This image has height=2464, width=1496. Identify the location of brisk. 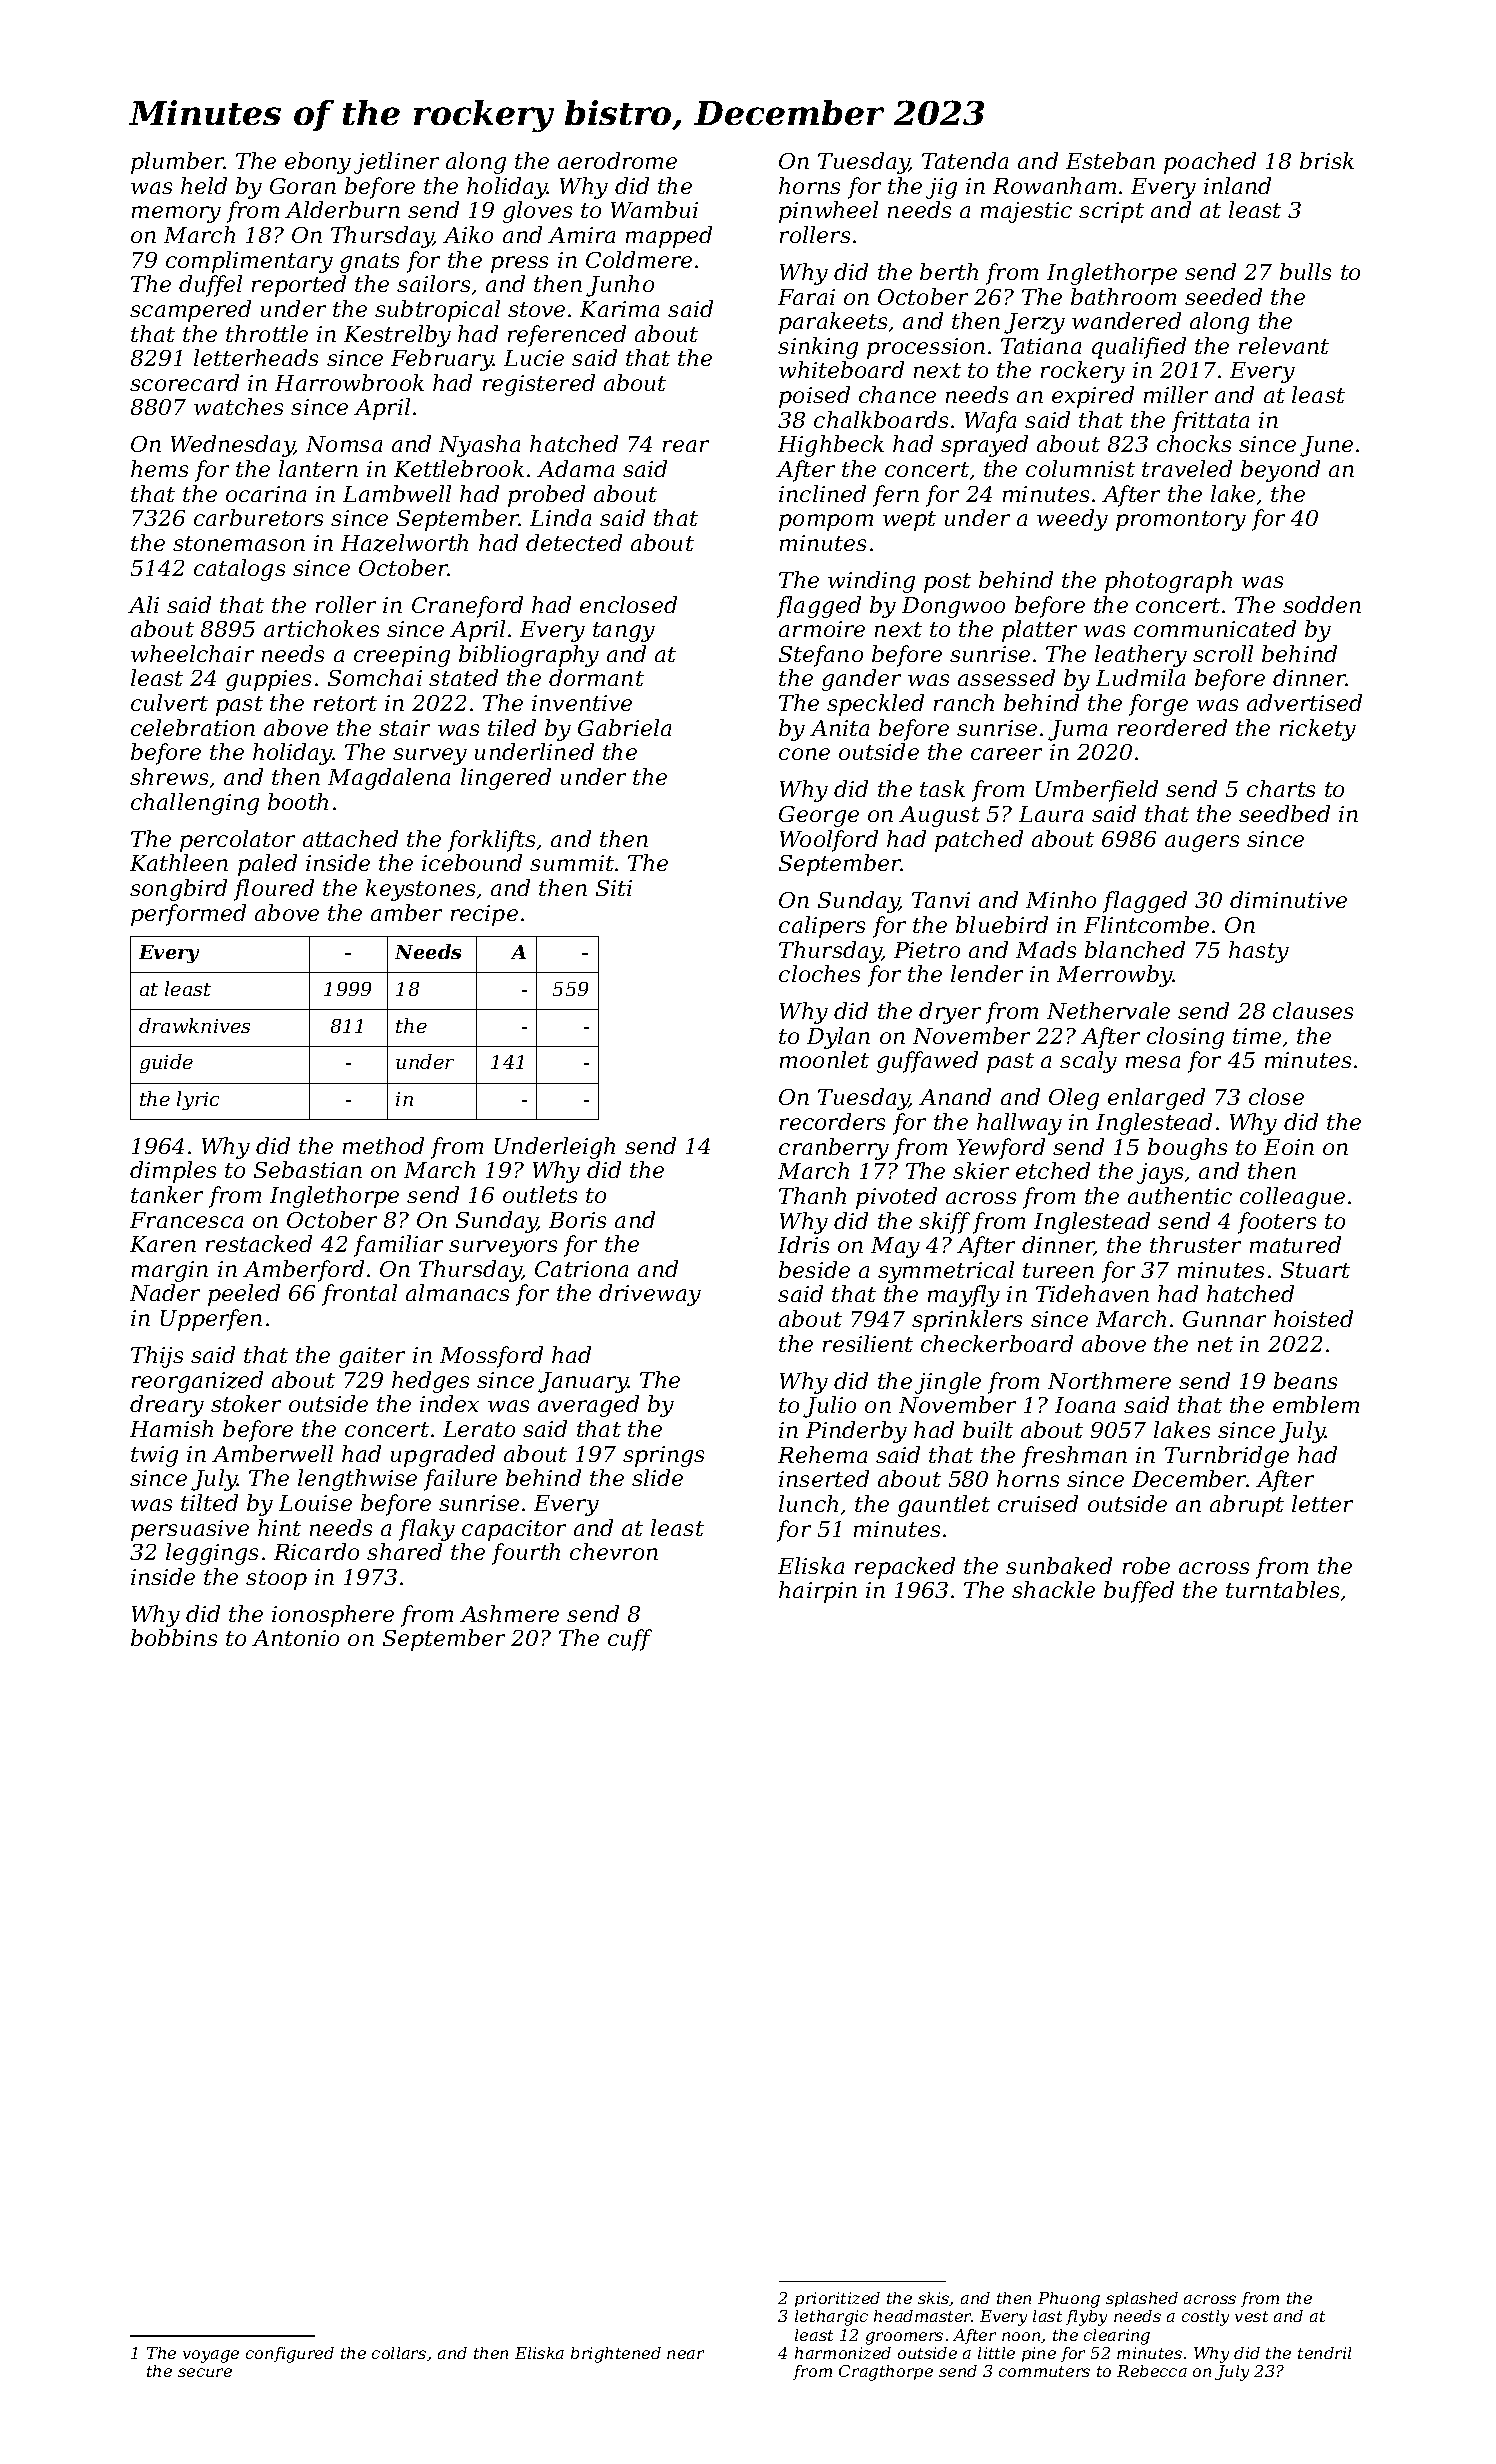
(1327, 160).
